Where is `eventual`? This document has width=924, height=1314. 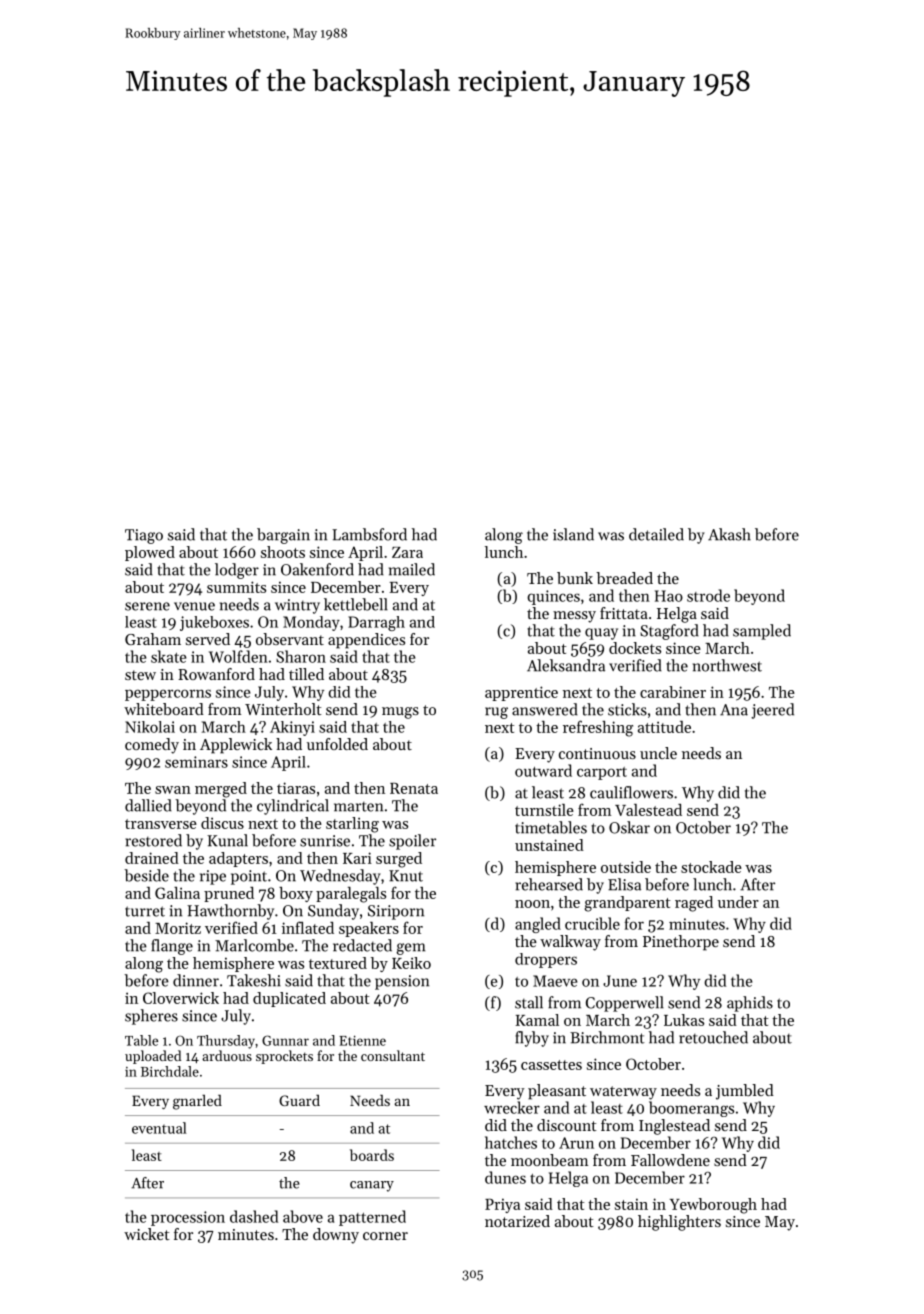
eventual is located at coordinates (159, 1128).
